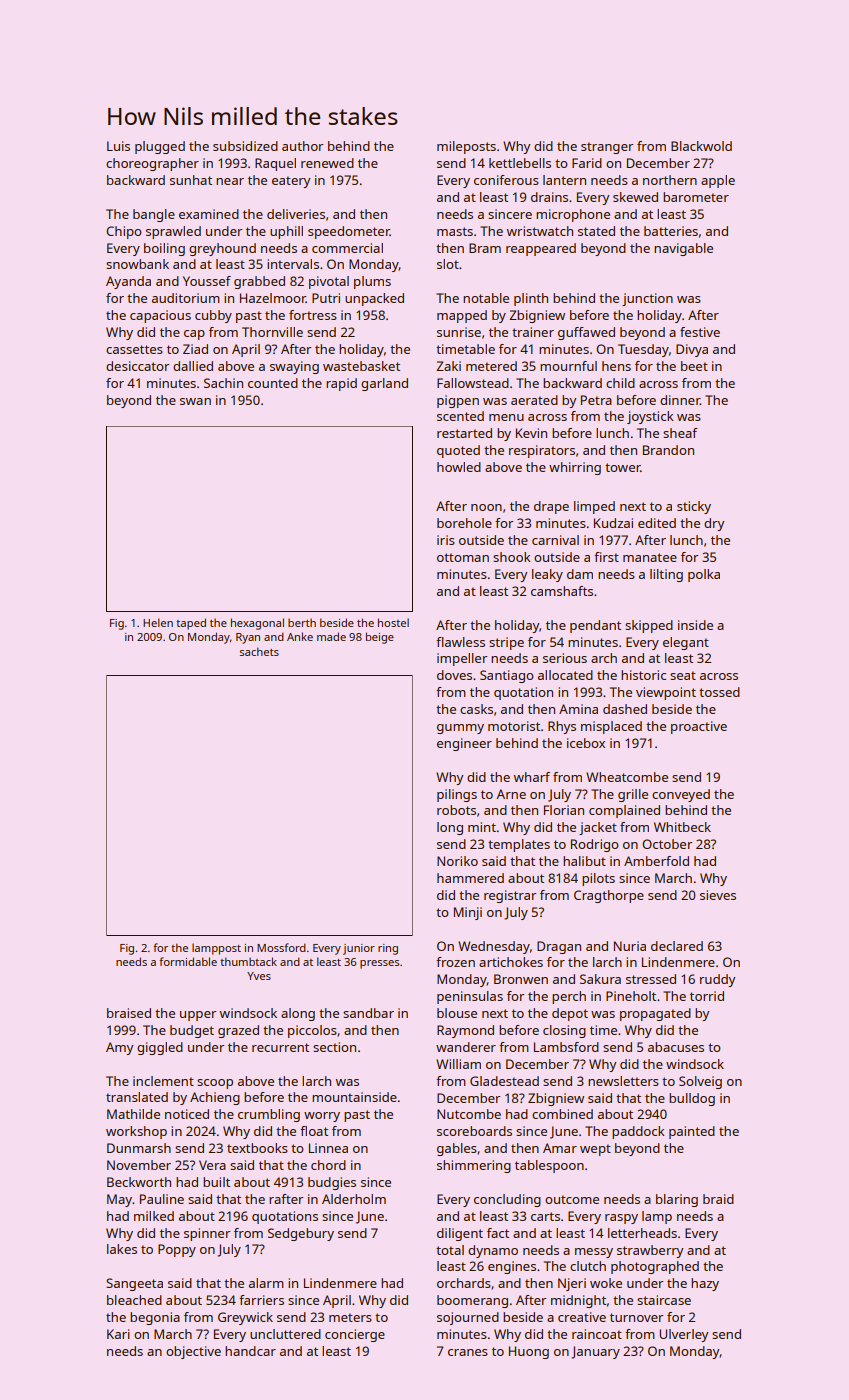  What do you see at coordinates (293, 264) in the page?
I see `intervals` at bounding box center [293, 264].
